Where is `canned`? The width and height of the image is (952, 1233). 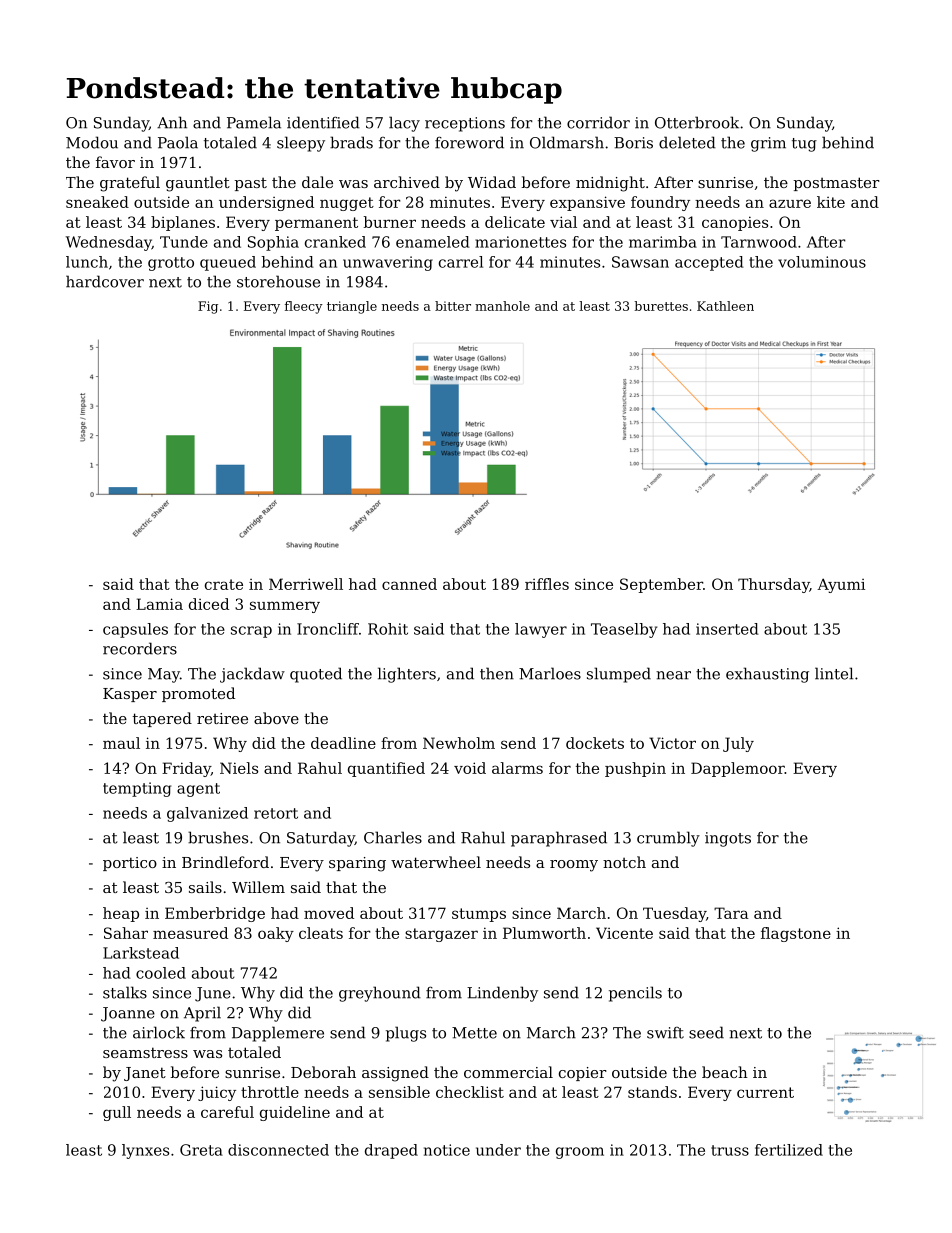
canned is located at coordinates (409, 584).
